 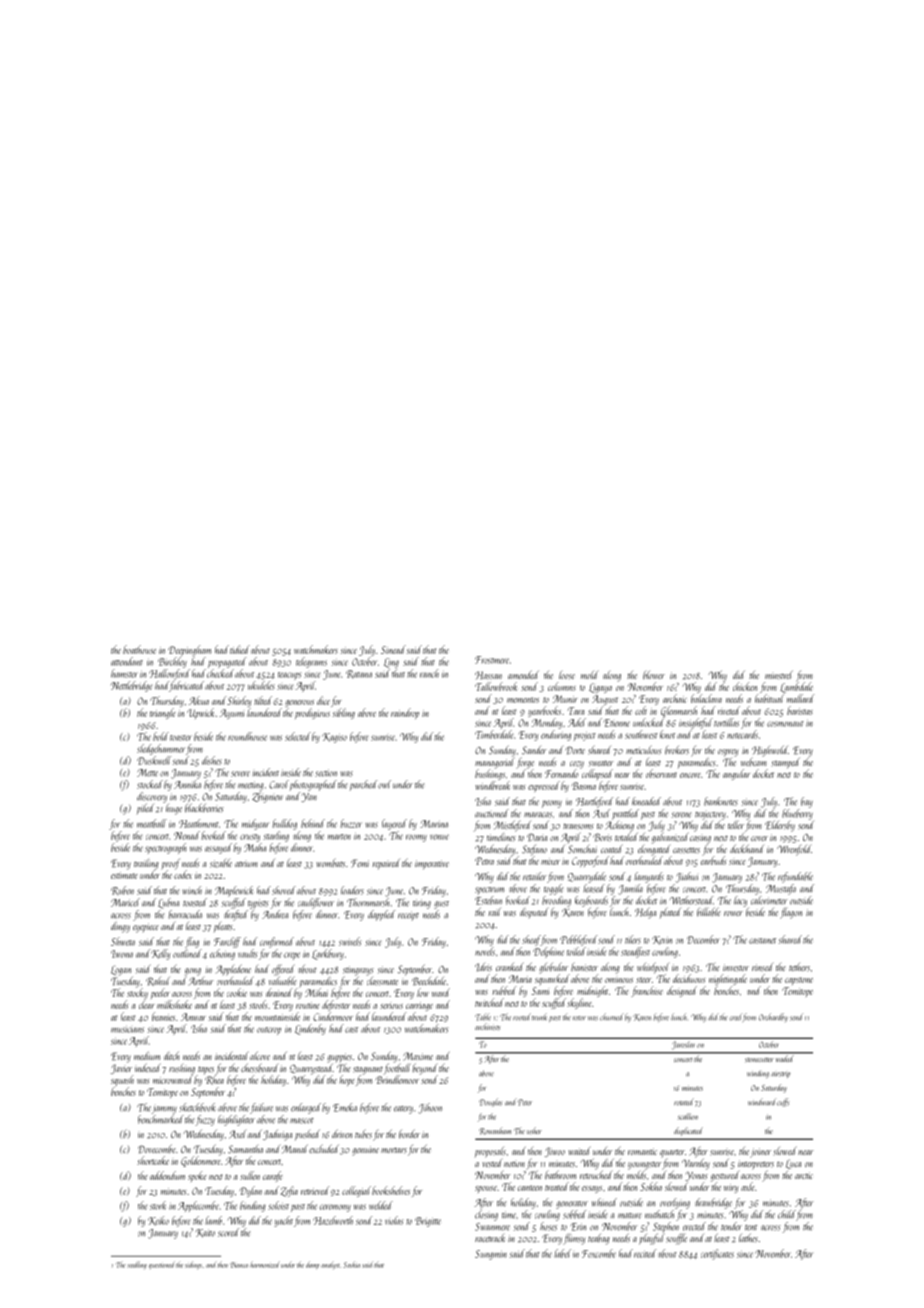 I want to click on telegrams, so click(x=311, y=662).
